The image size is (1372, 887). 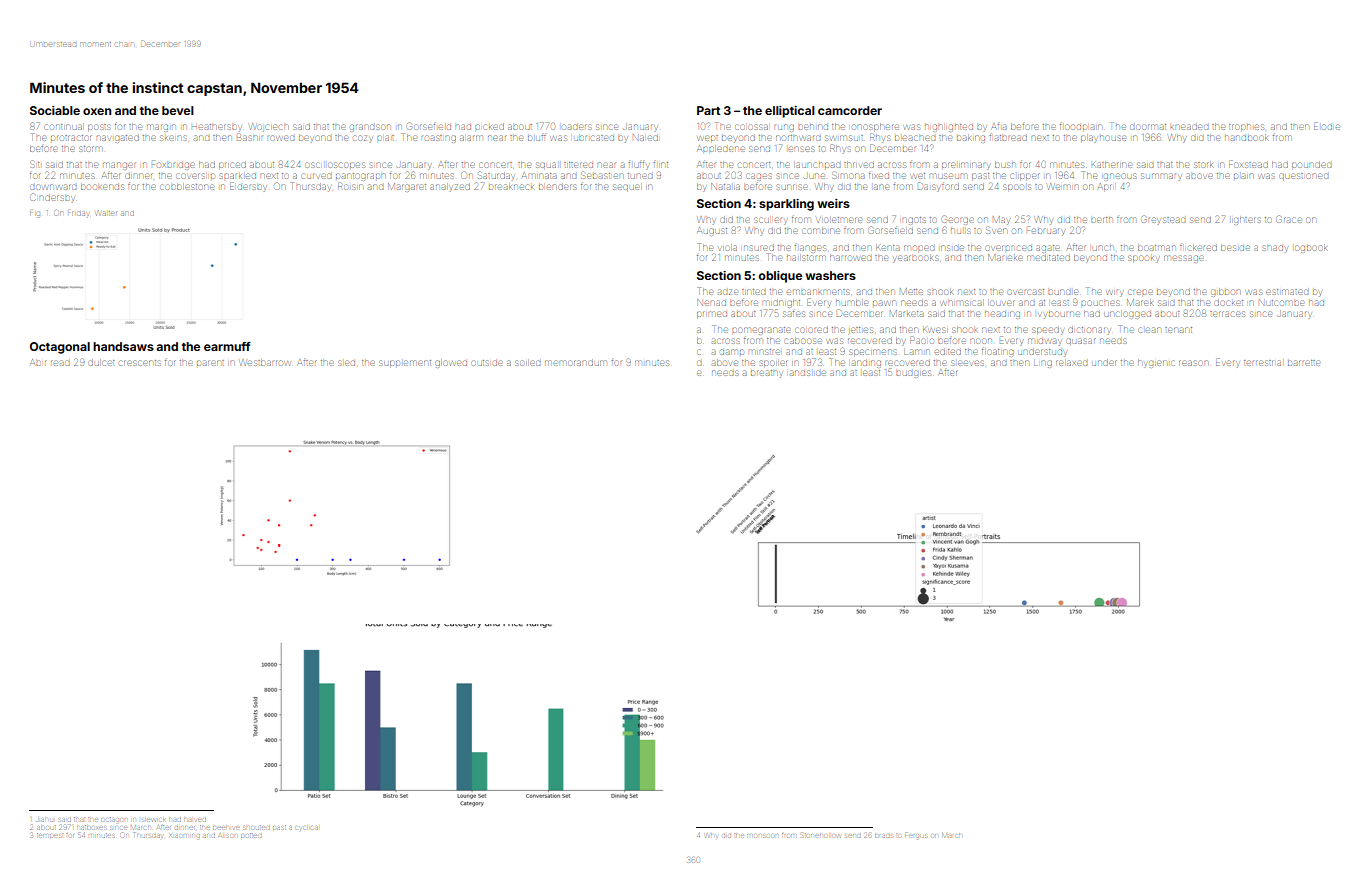 What do you see at coordinates (850, 110) in the document?
I see `camcorder` at bounding box center [850, 110].
